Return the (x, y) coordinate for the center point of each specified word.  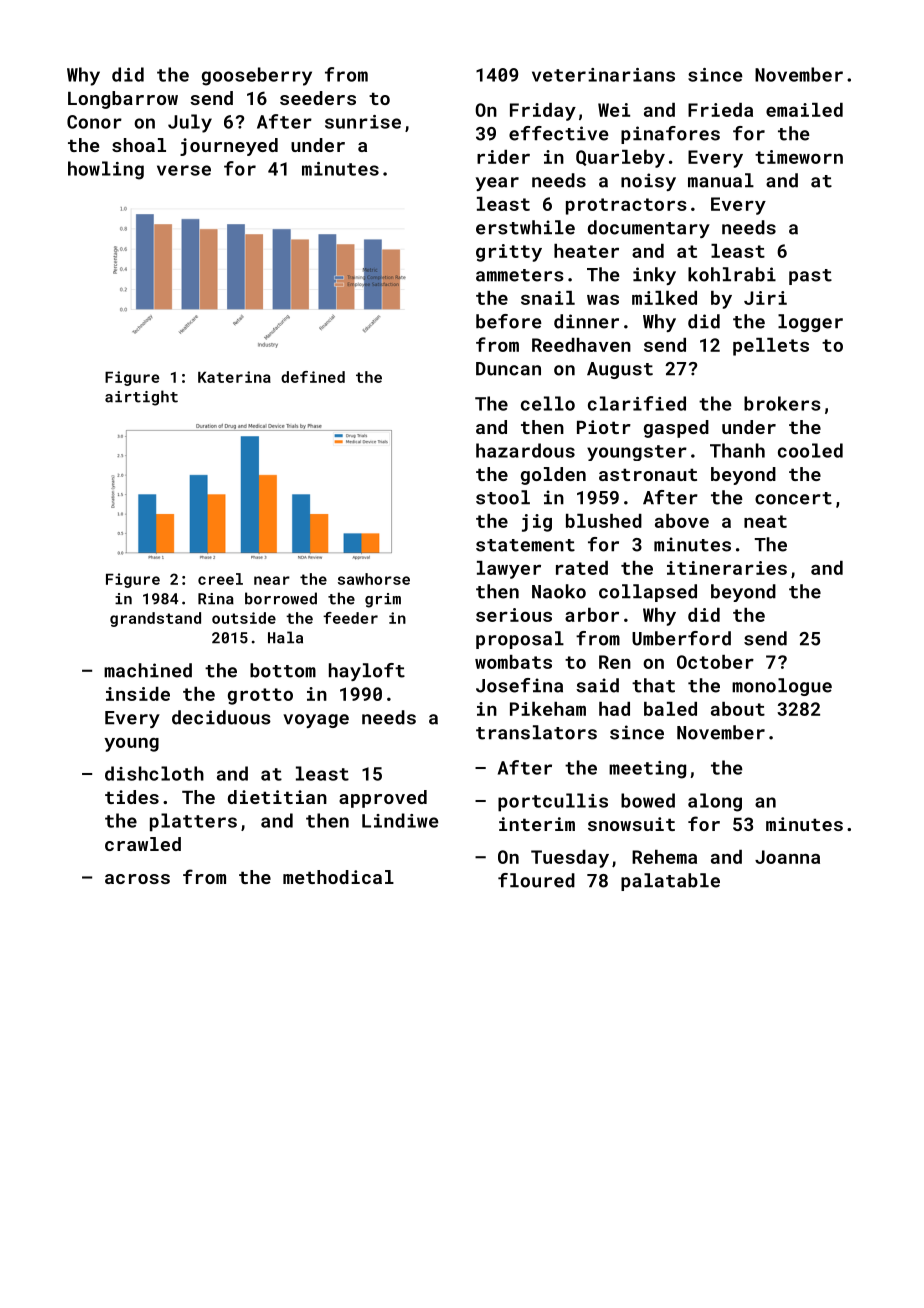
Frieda (720, 110)
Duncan (508, 369)
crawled (143, 844)
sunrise (363, 122)
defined (313, 377)
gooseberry (257, 76)
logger (810, 323)
